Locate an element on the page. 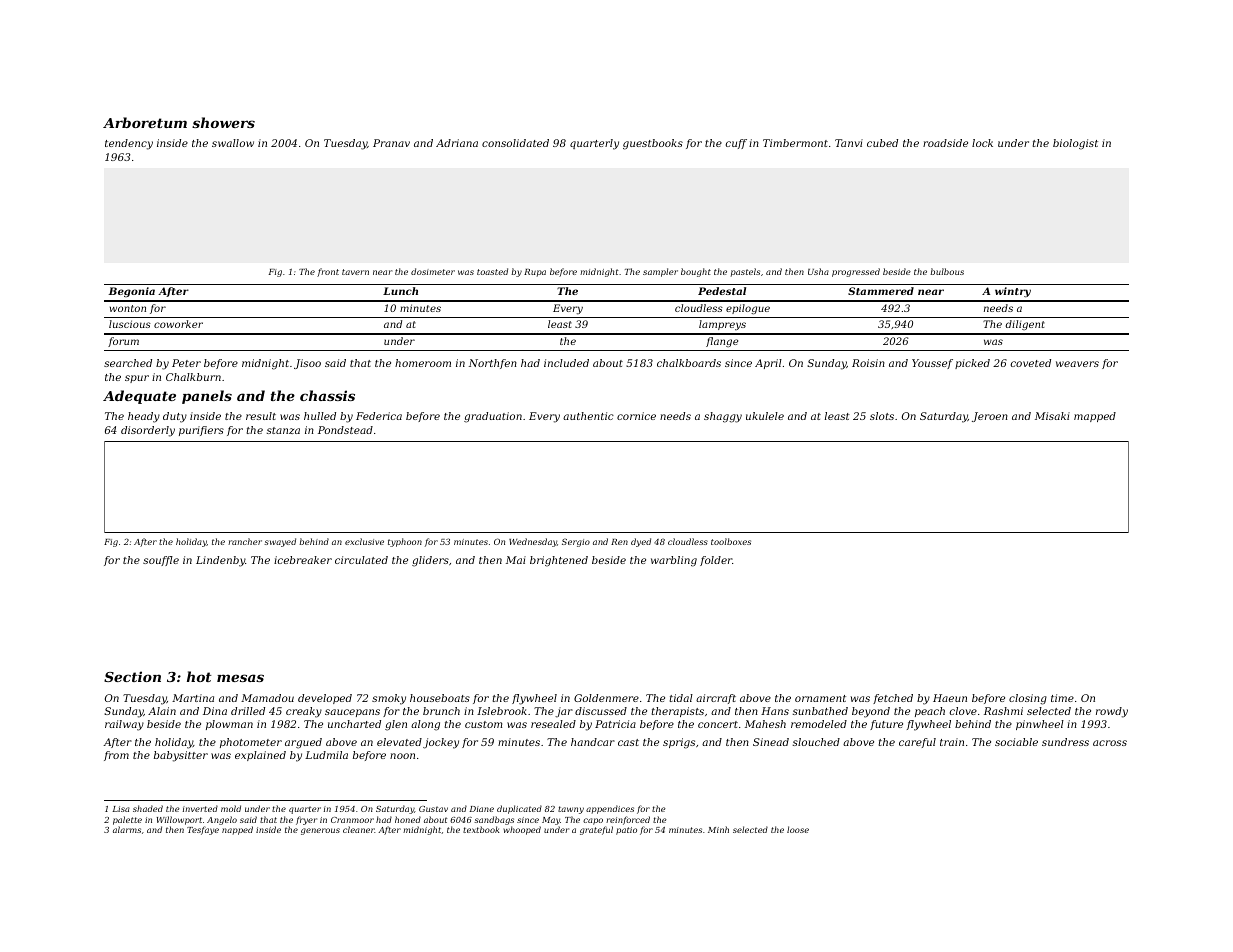 Image resolution: width=1233 pixels, height=952 pixels. bulbous is located at coordinates (947, 271).
